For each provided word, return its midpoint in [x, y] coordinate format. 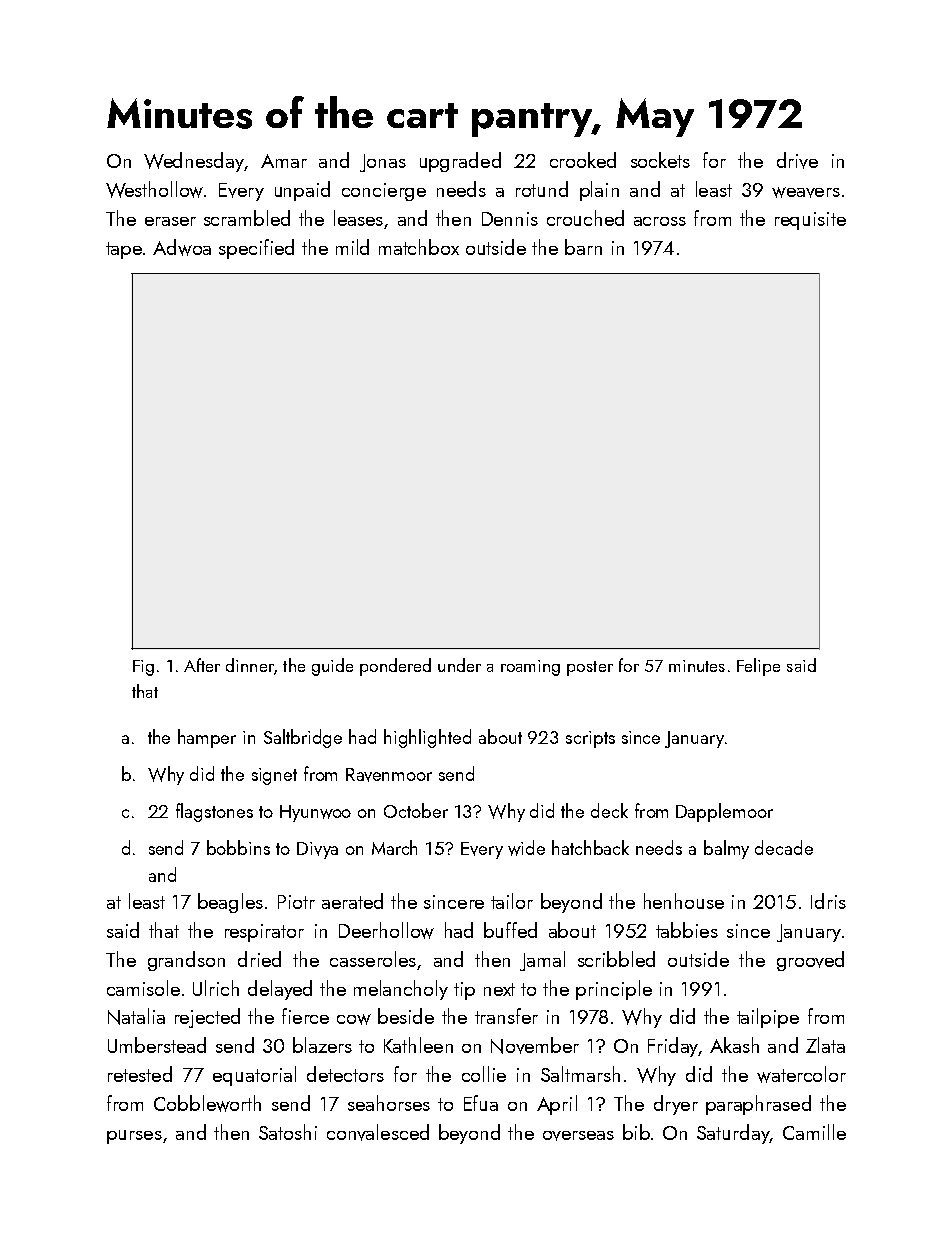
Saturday [733, 1134]
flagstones [214, 812]
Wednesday [194, 162]
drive [797, 160]
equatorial [254, 1076]
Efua [481, 1103]
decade [784, 847]
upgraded [460, 162]
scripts [590, 739]
